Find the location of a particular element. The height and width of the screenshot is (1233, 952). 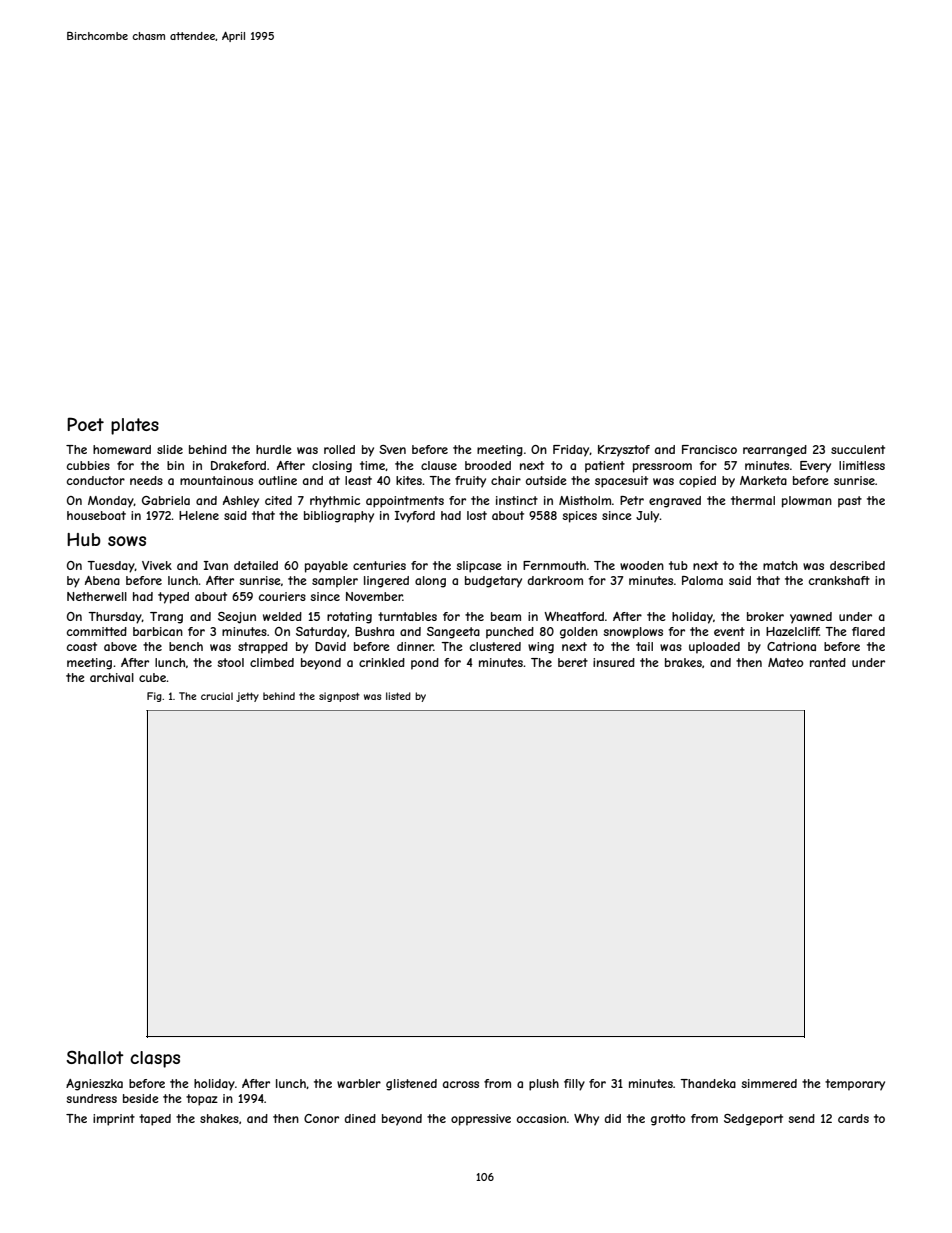

plush is located at coordinates (544, 1085).
